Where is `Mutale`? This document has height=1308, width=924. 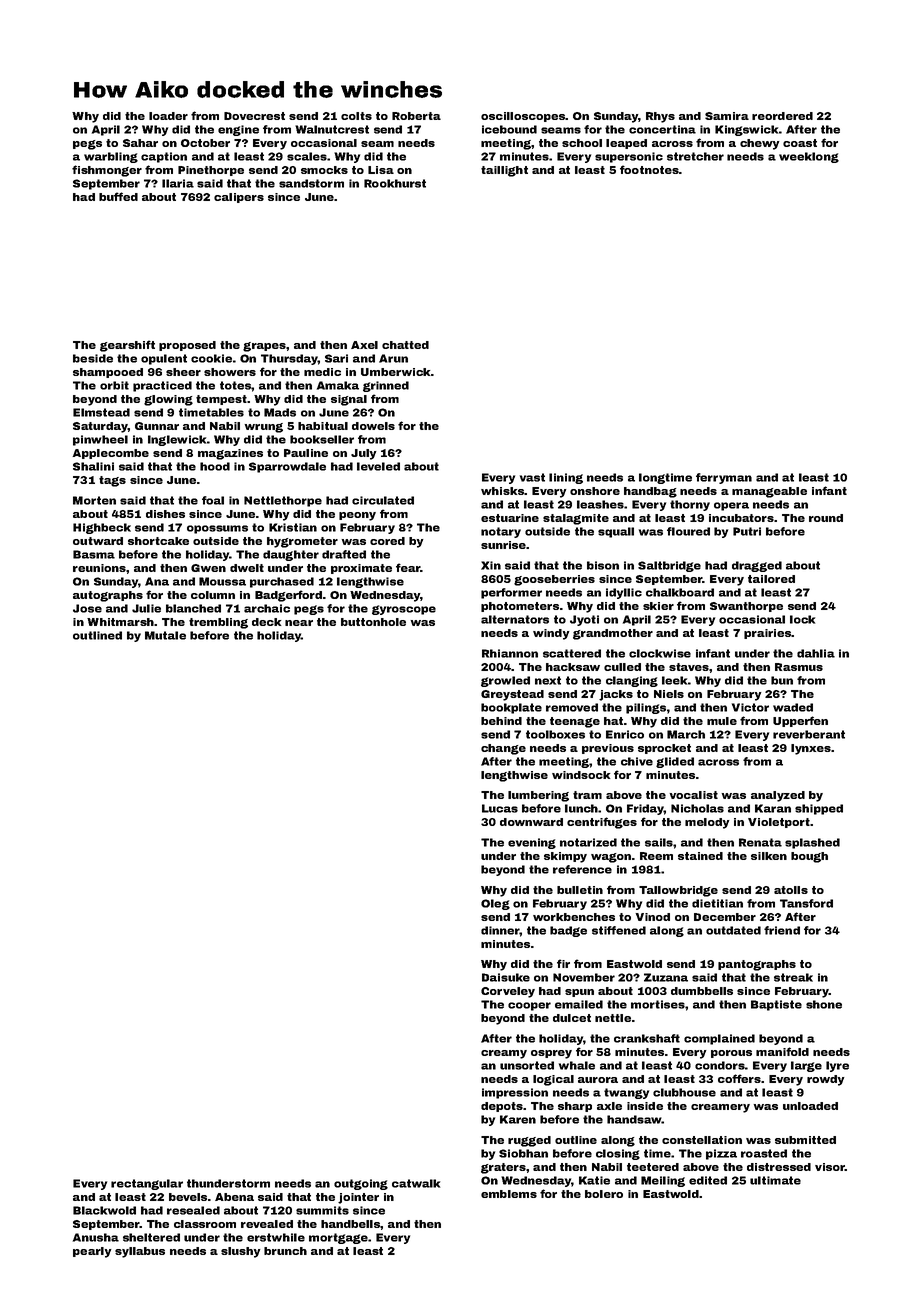
Mutale is located at coordinates (165, 635).
